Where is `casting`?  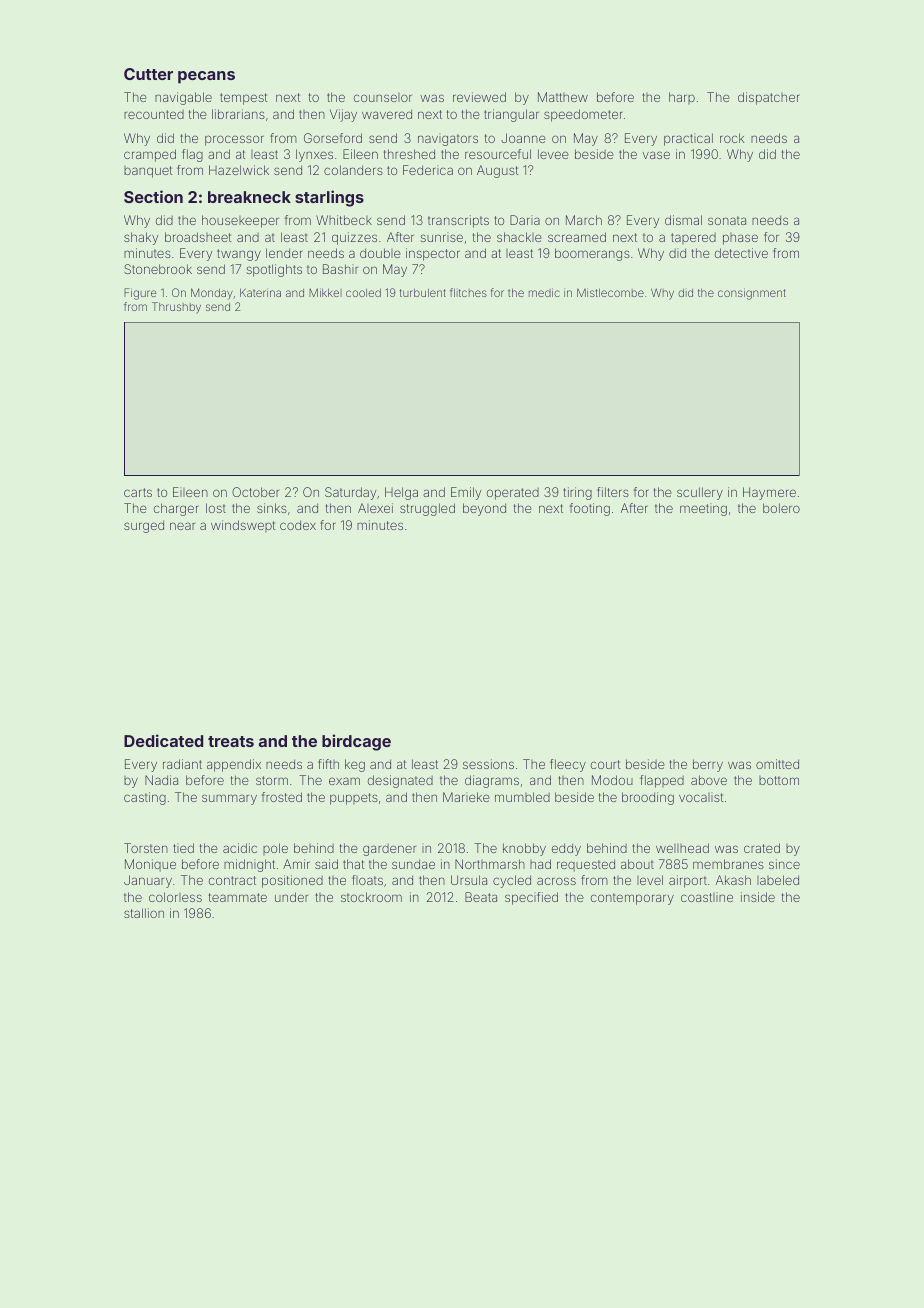 casting is located at coordinates (145, 798).
